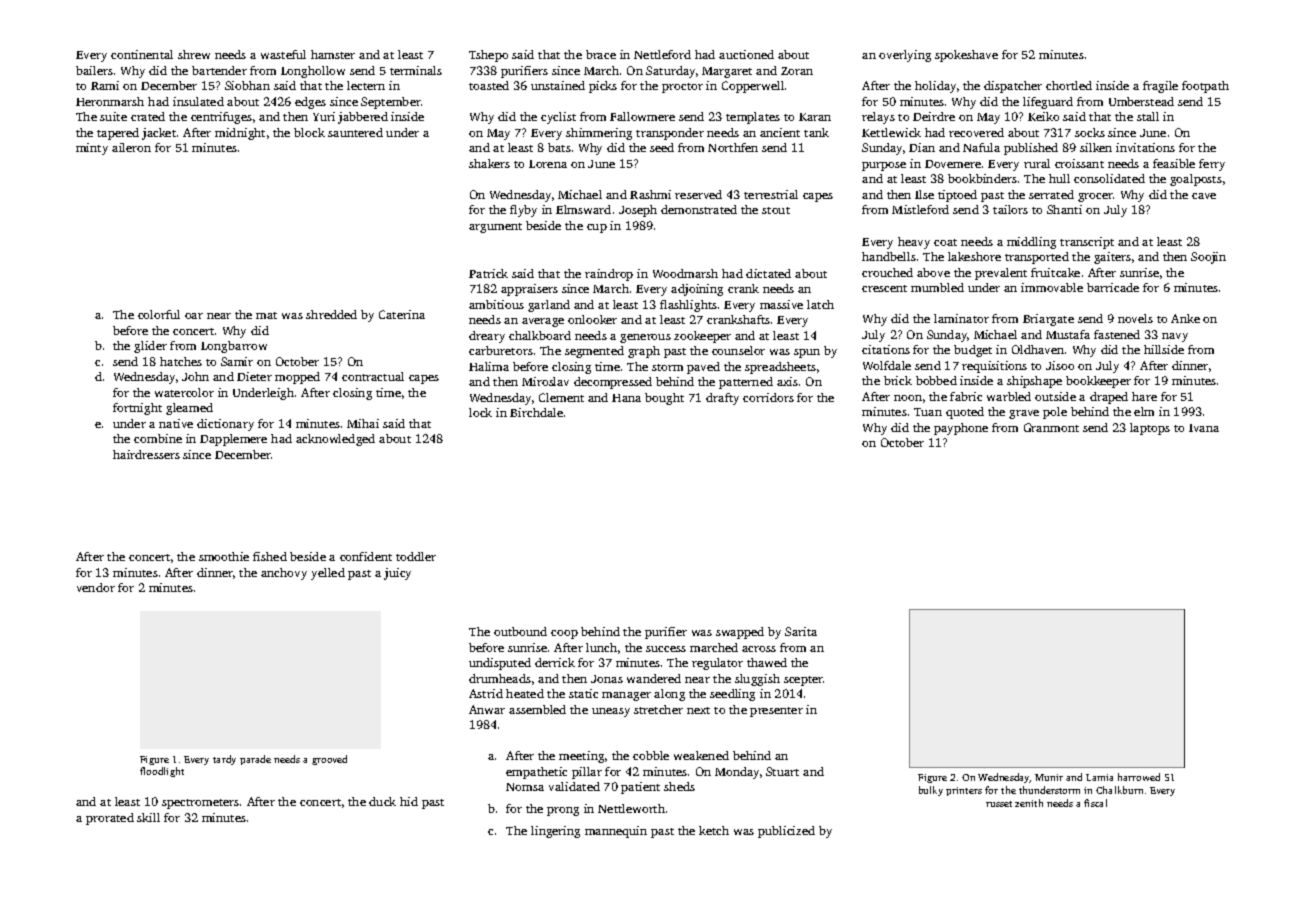 Image resolution: width=1308 pixels, height=924 pixels. What do you see at coordinates (224, 556) in the screenshot?
I see `smoothie` at bounding box center [224, 556].
